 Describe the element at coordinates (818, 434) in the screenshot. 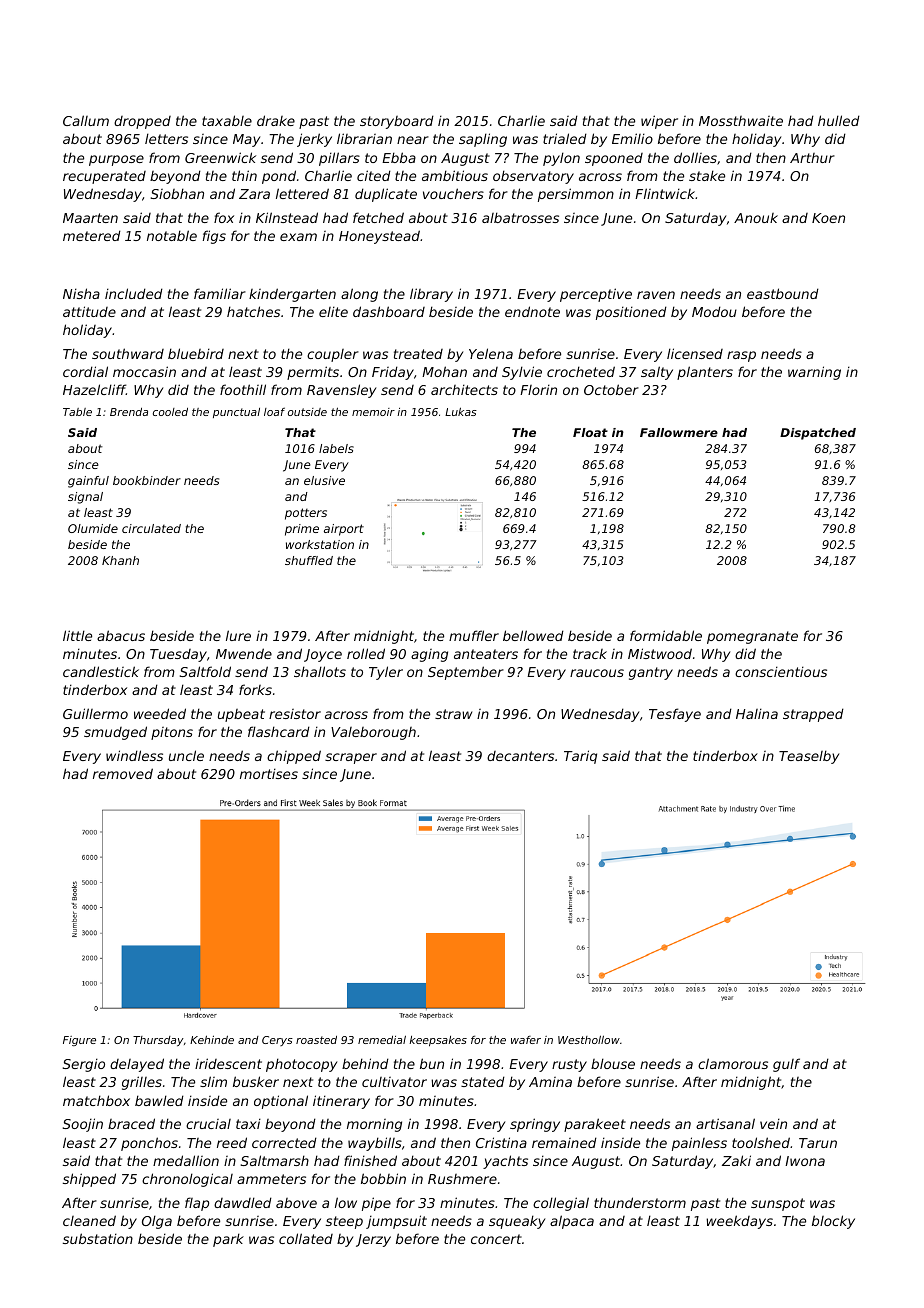

I see `Dispatched` at that location.
